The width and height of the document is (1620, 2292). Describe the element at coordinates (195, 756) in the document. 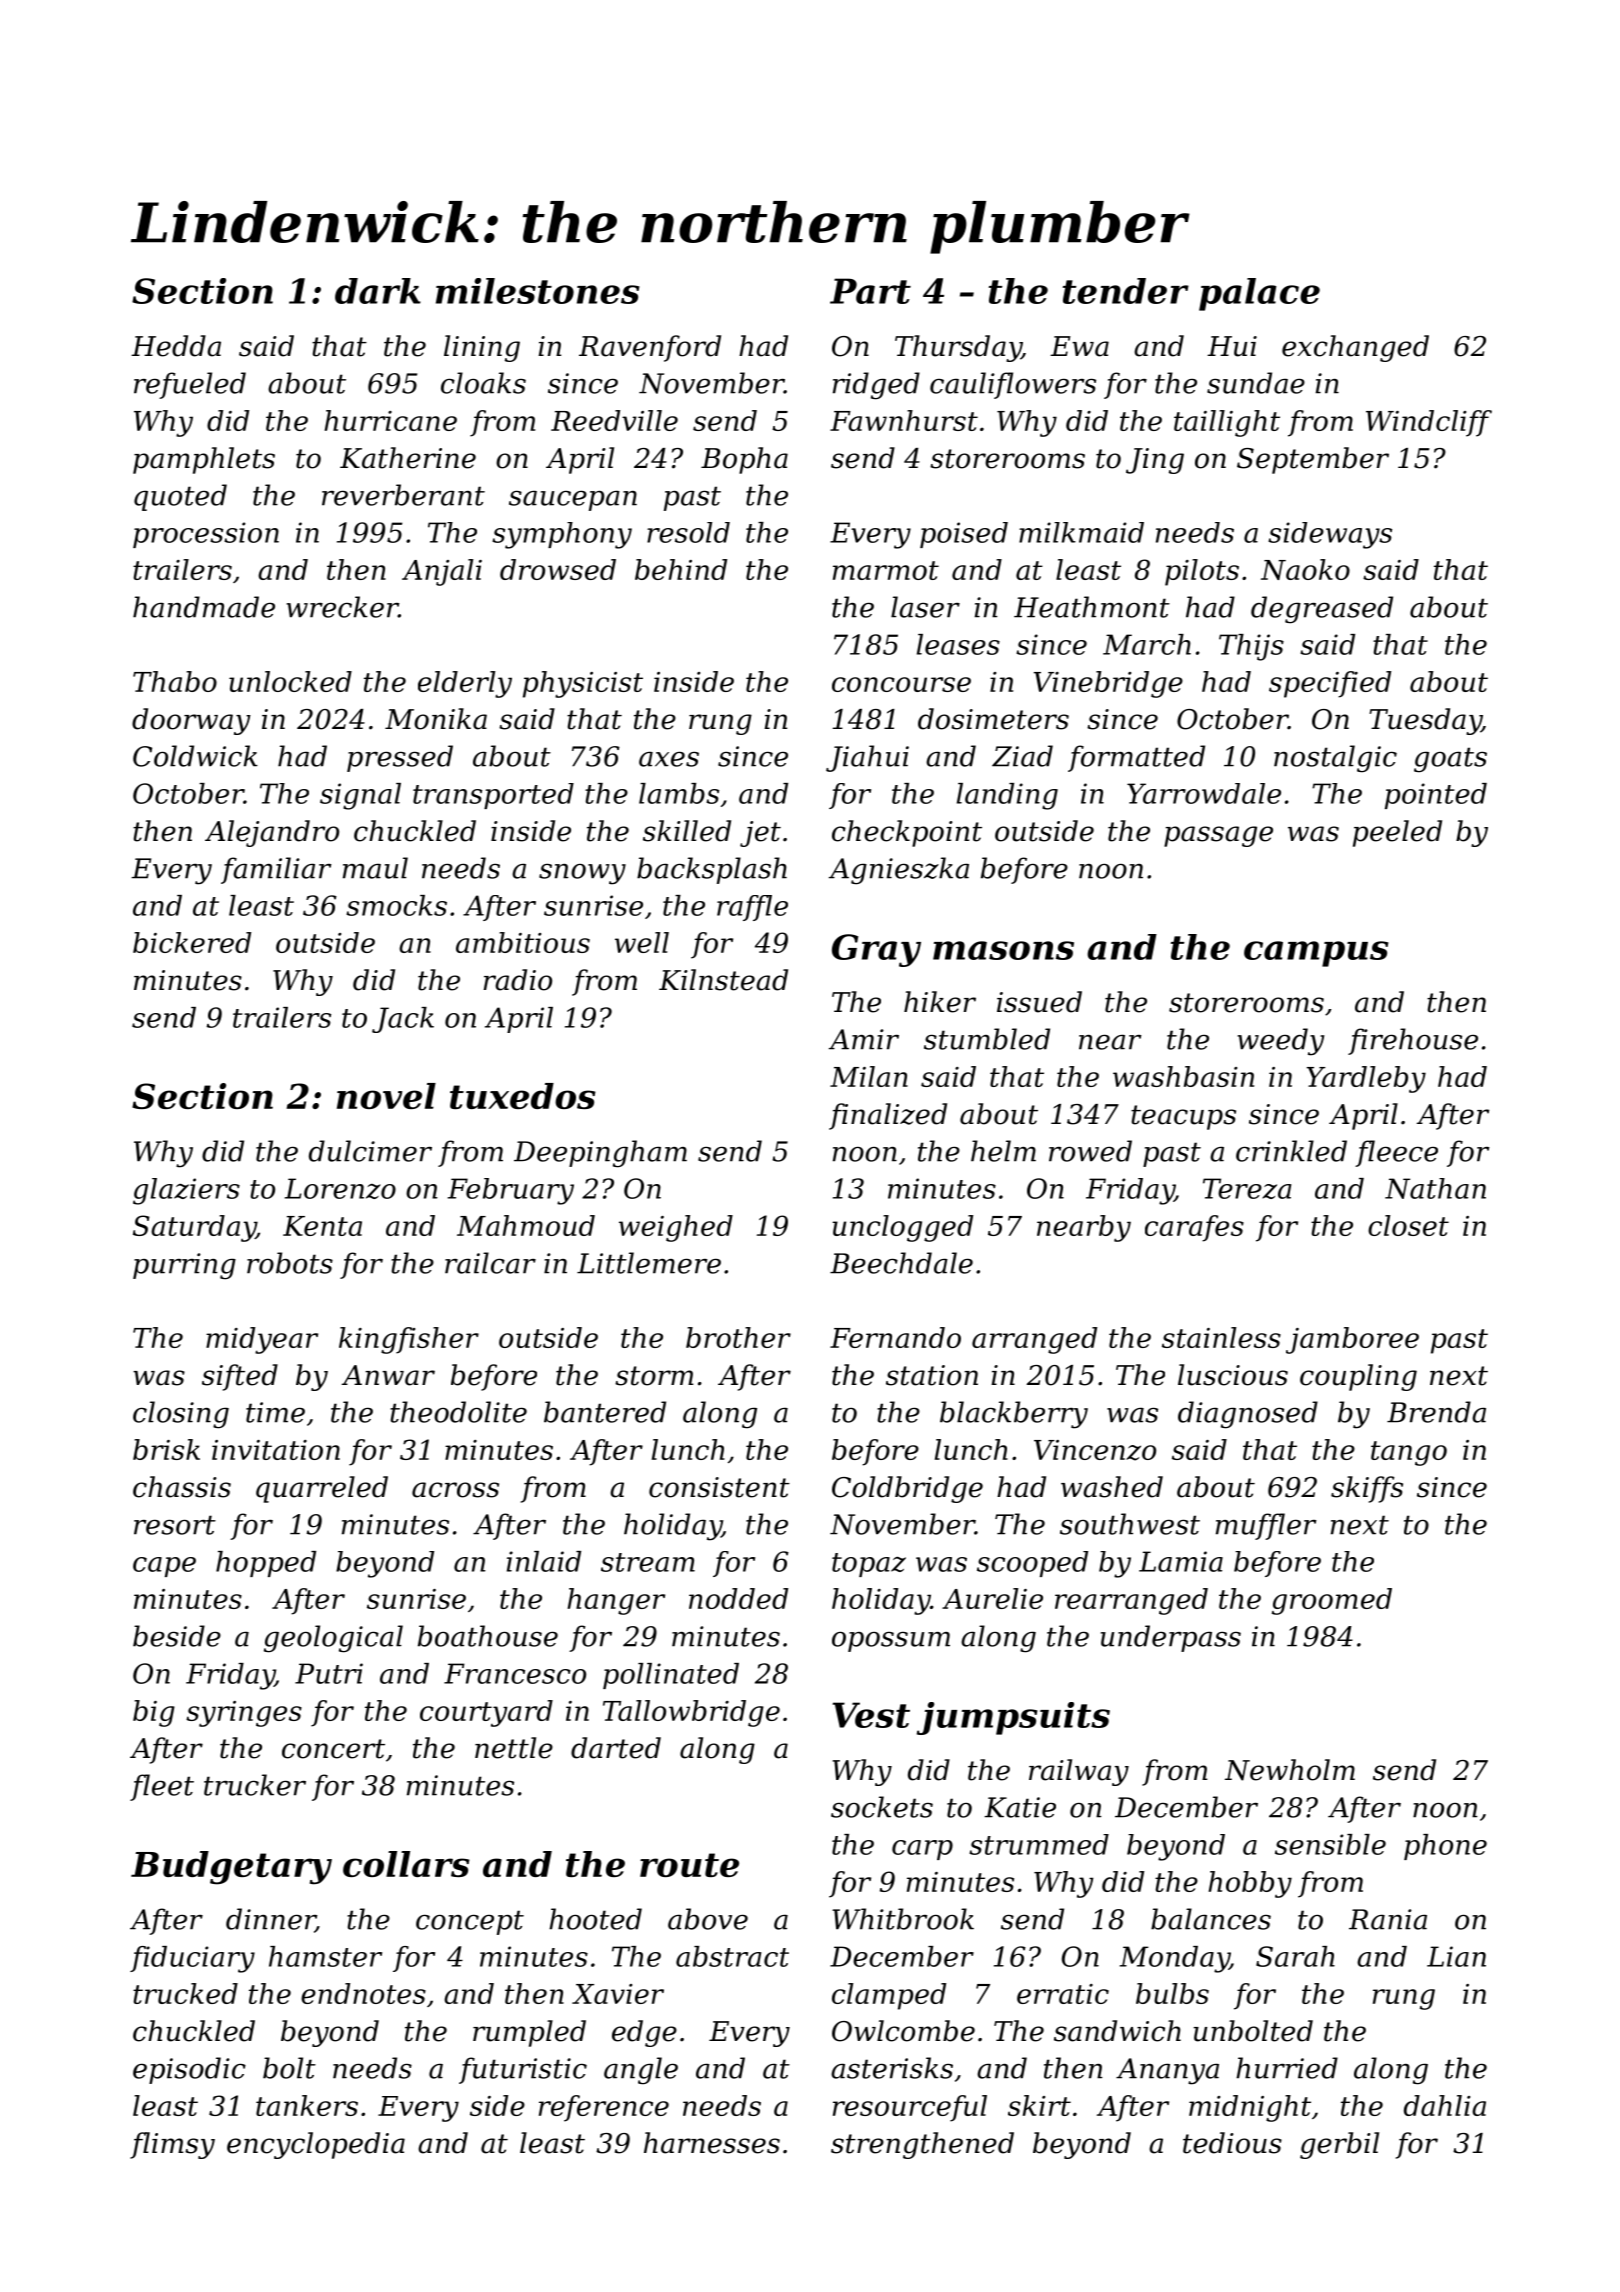

I see `Coldwick` at that location.
